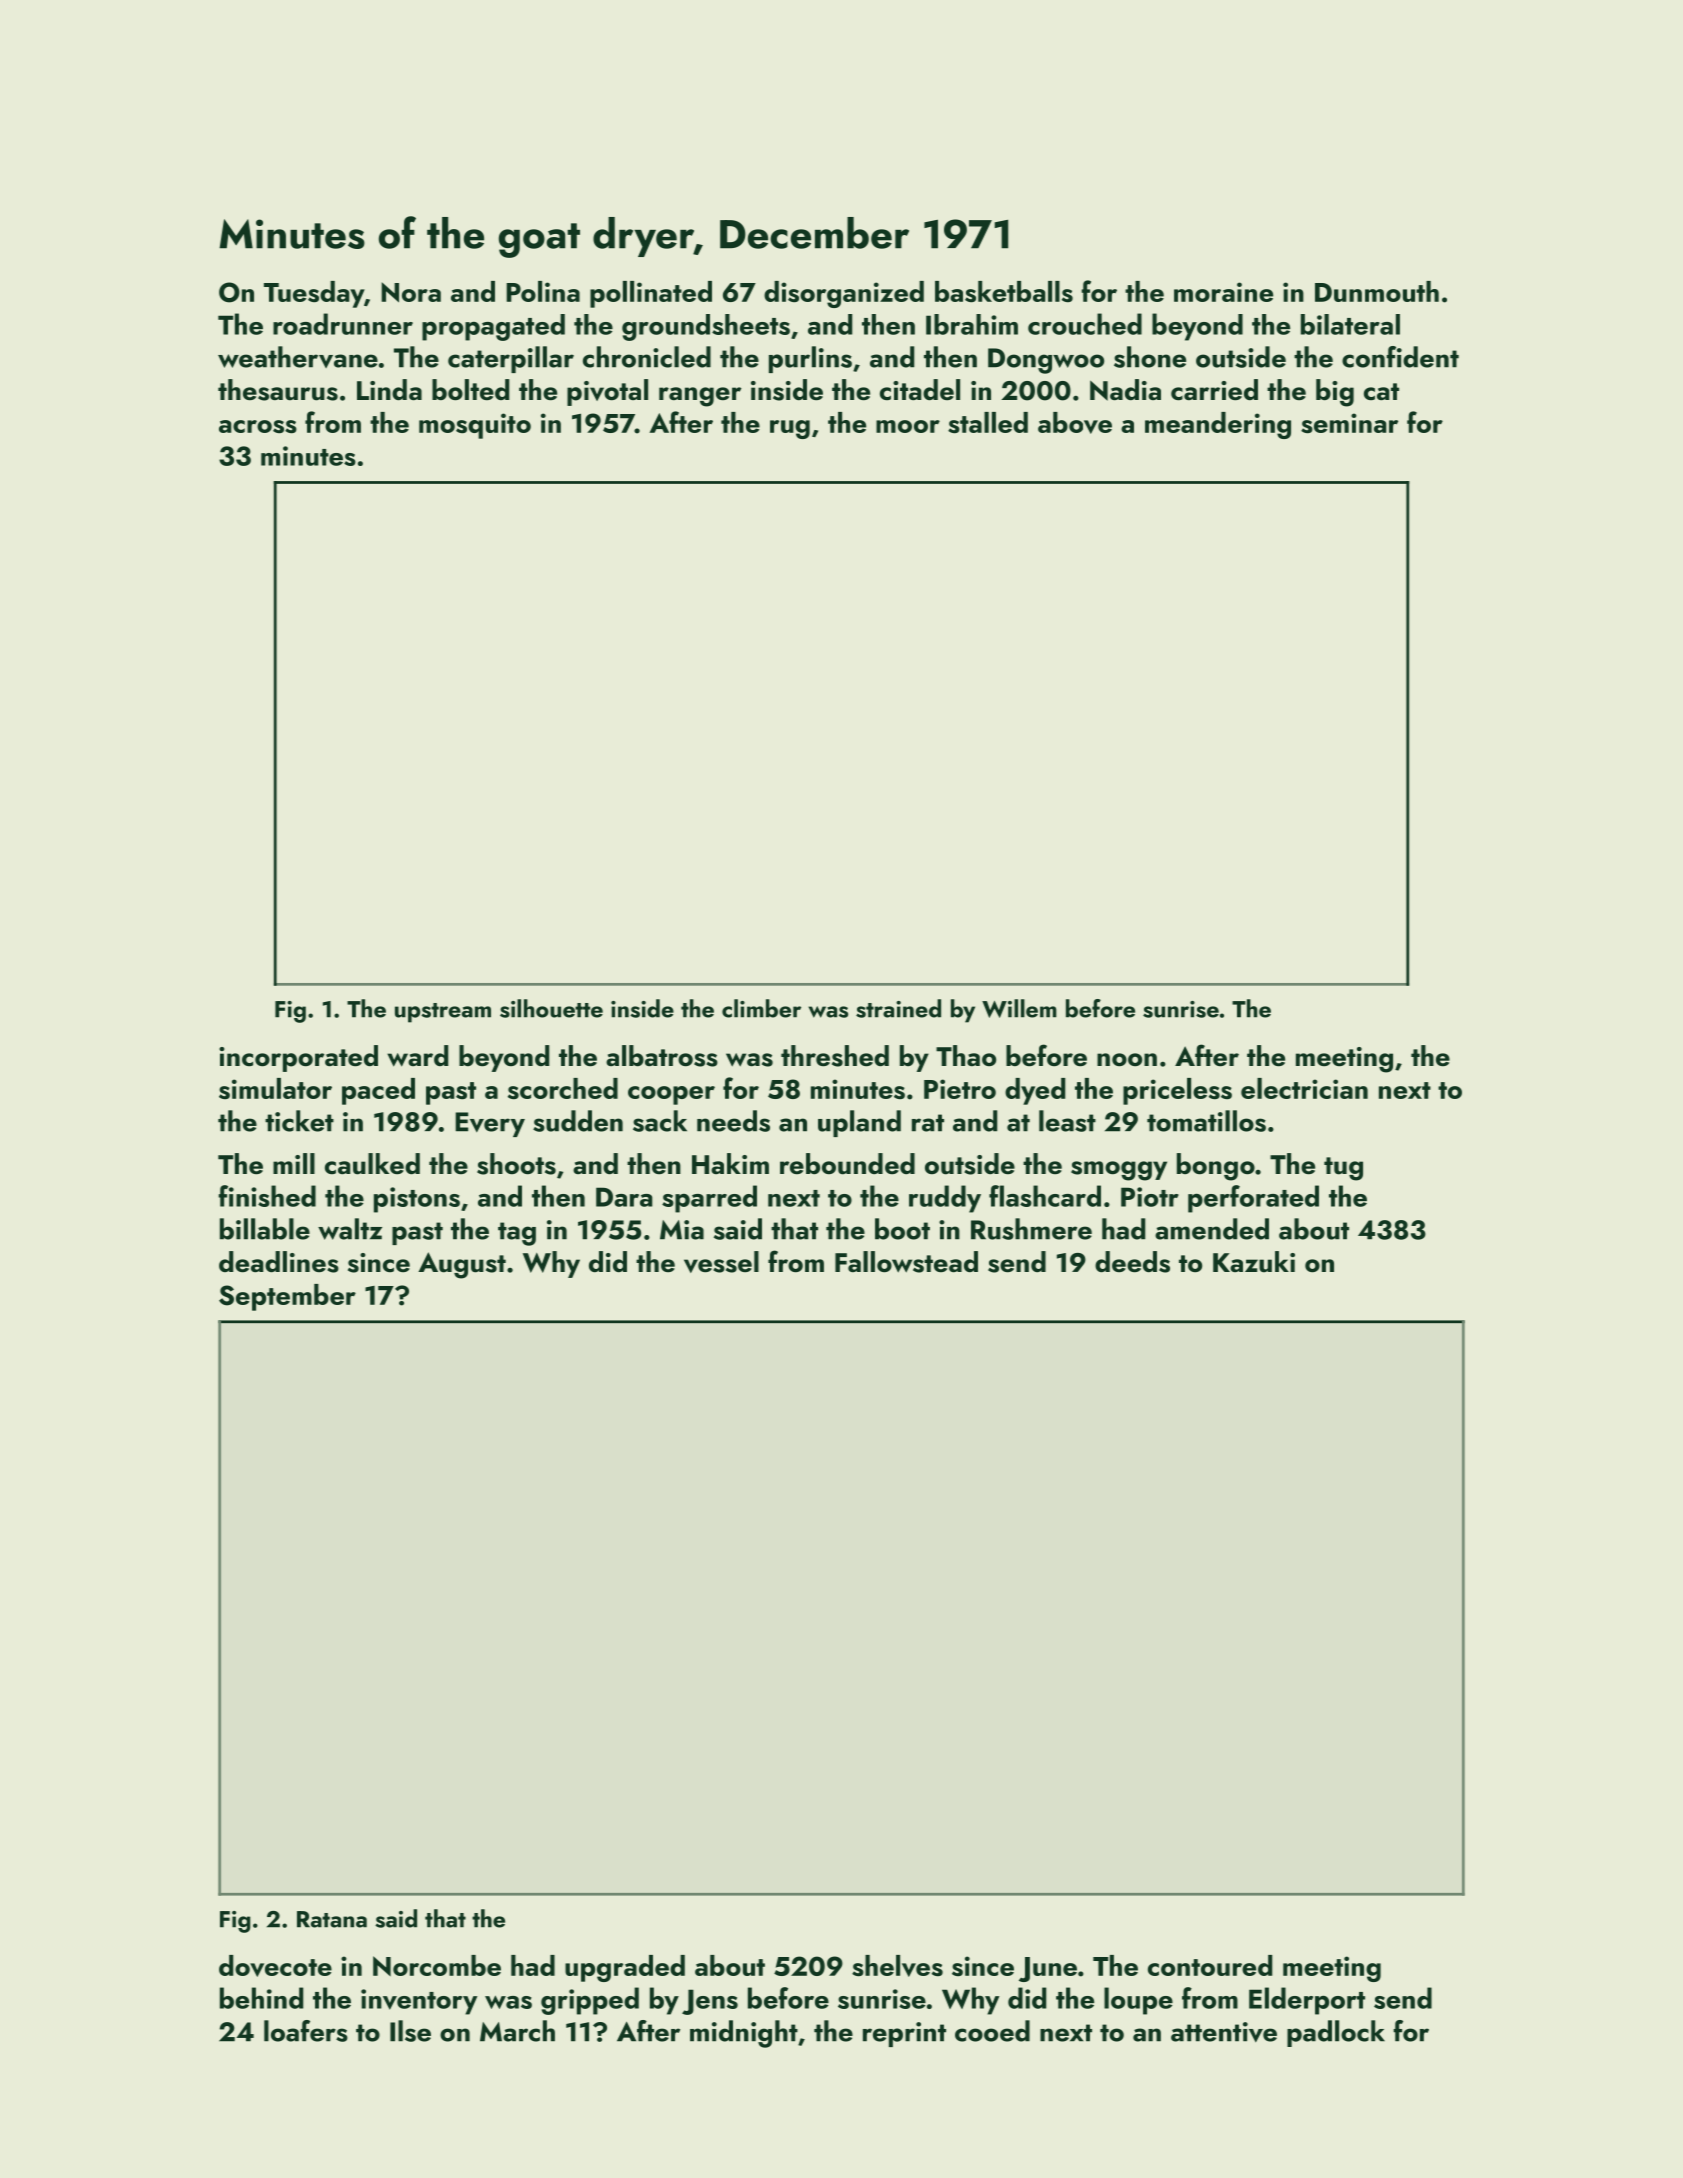 The image size is (1683, 2178). I want to click on dovecote, so click(275, 1966).
